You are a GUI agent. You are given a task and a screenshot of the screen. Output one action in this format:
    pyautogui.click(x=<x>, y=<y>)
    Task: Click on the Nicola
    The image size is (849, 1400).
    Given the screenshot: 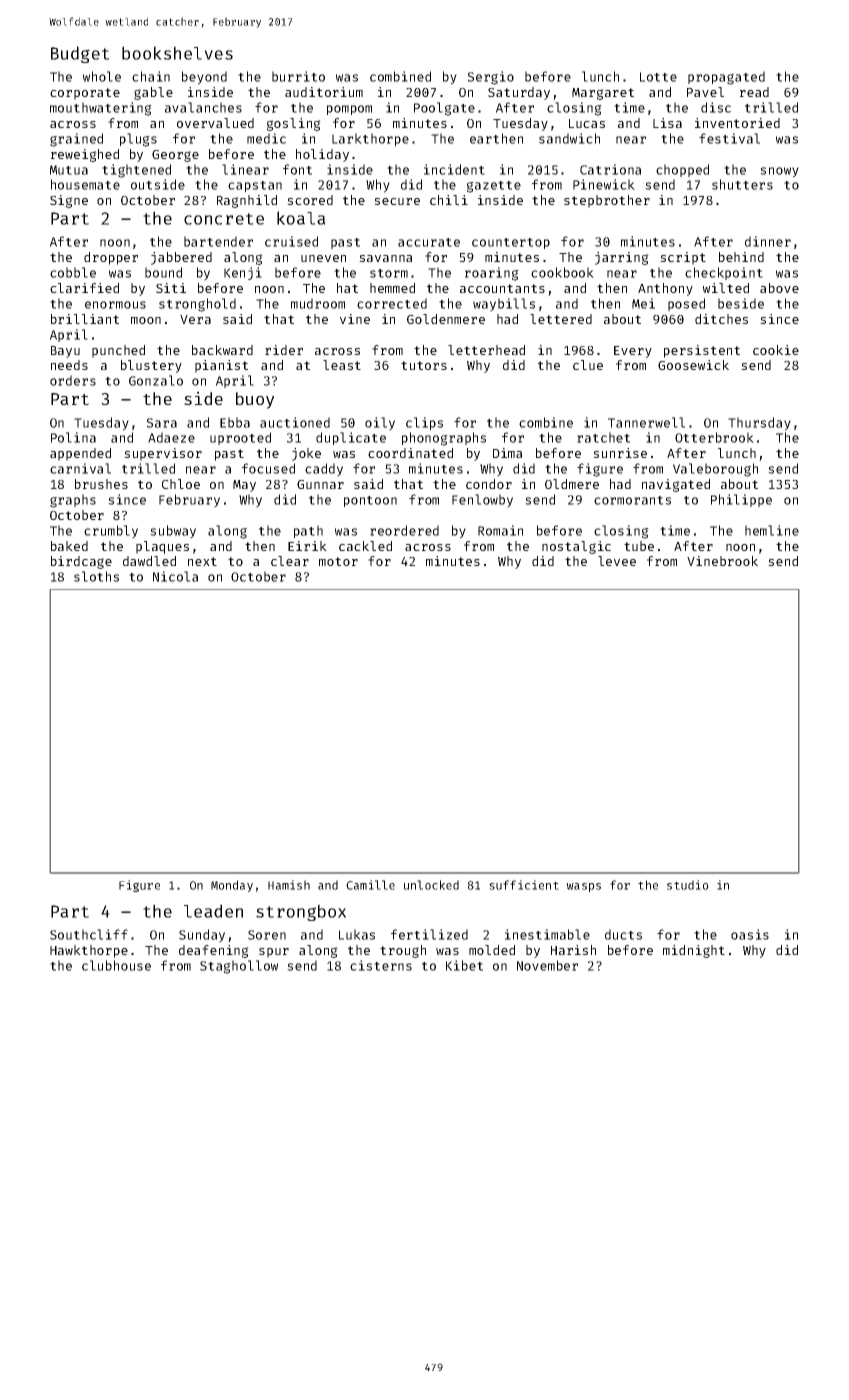 What is the action you would take?
    pyautogui.click(x=175, y=576)
